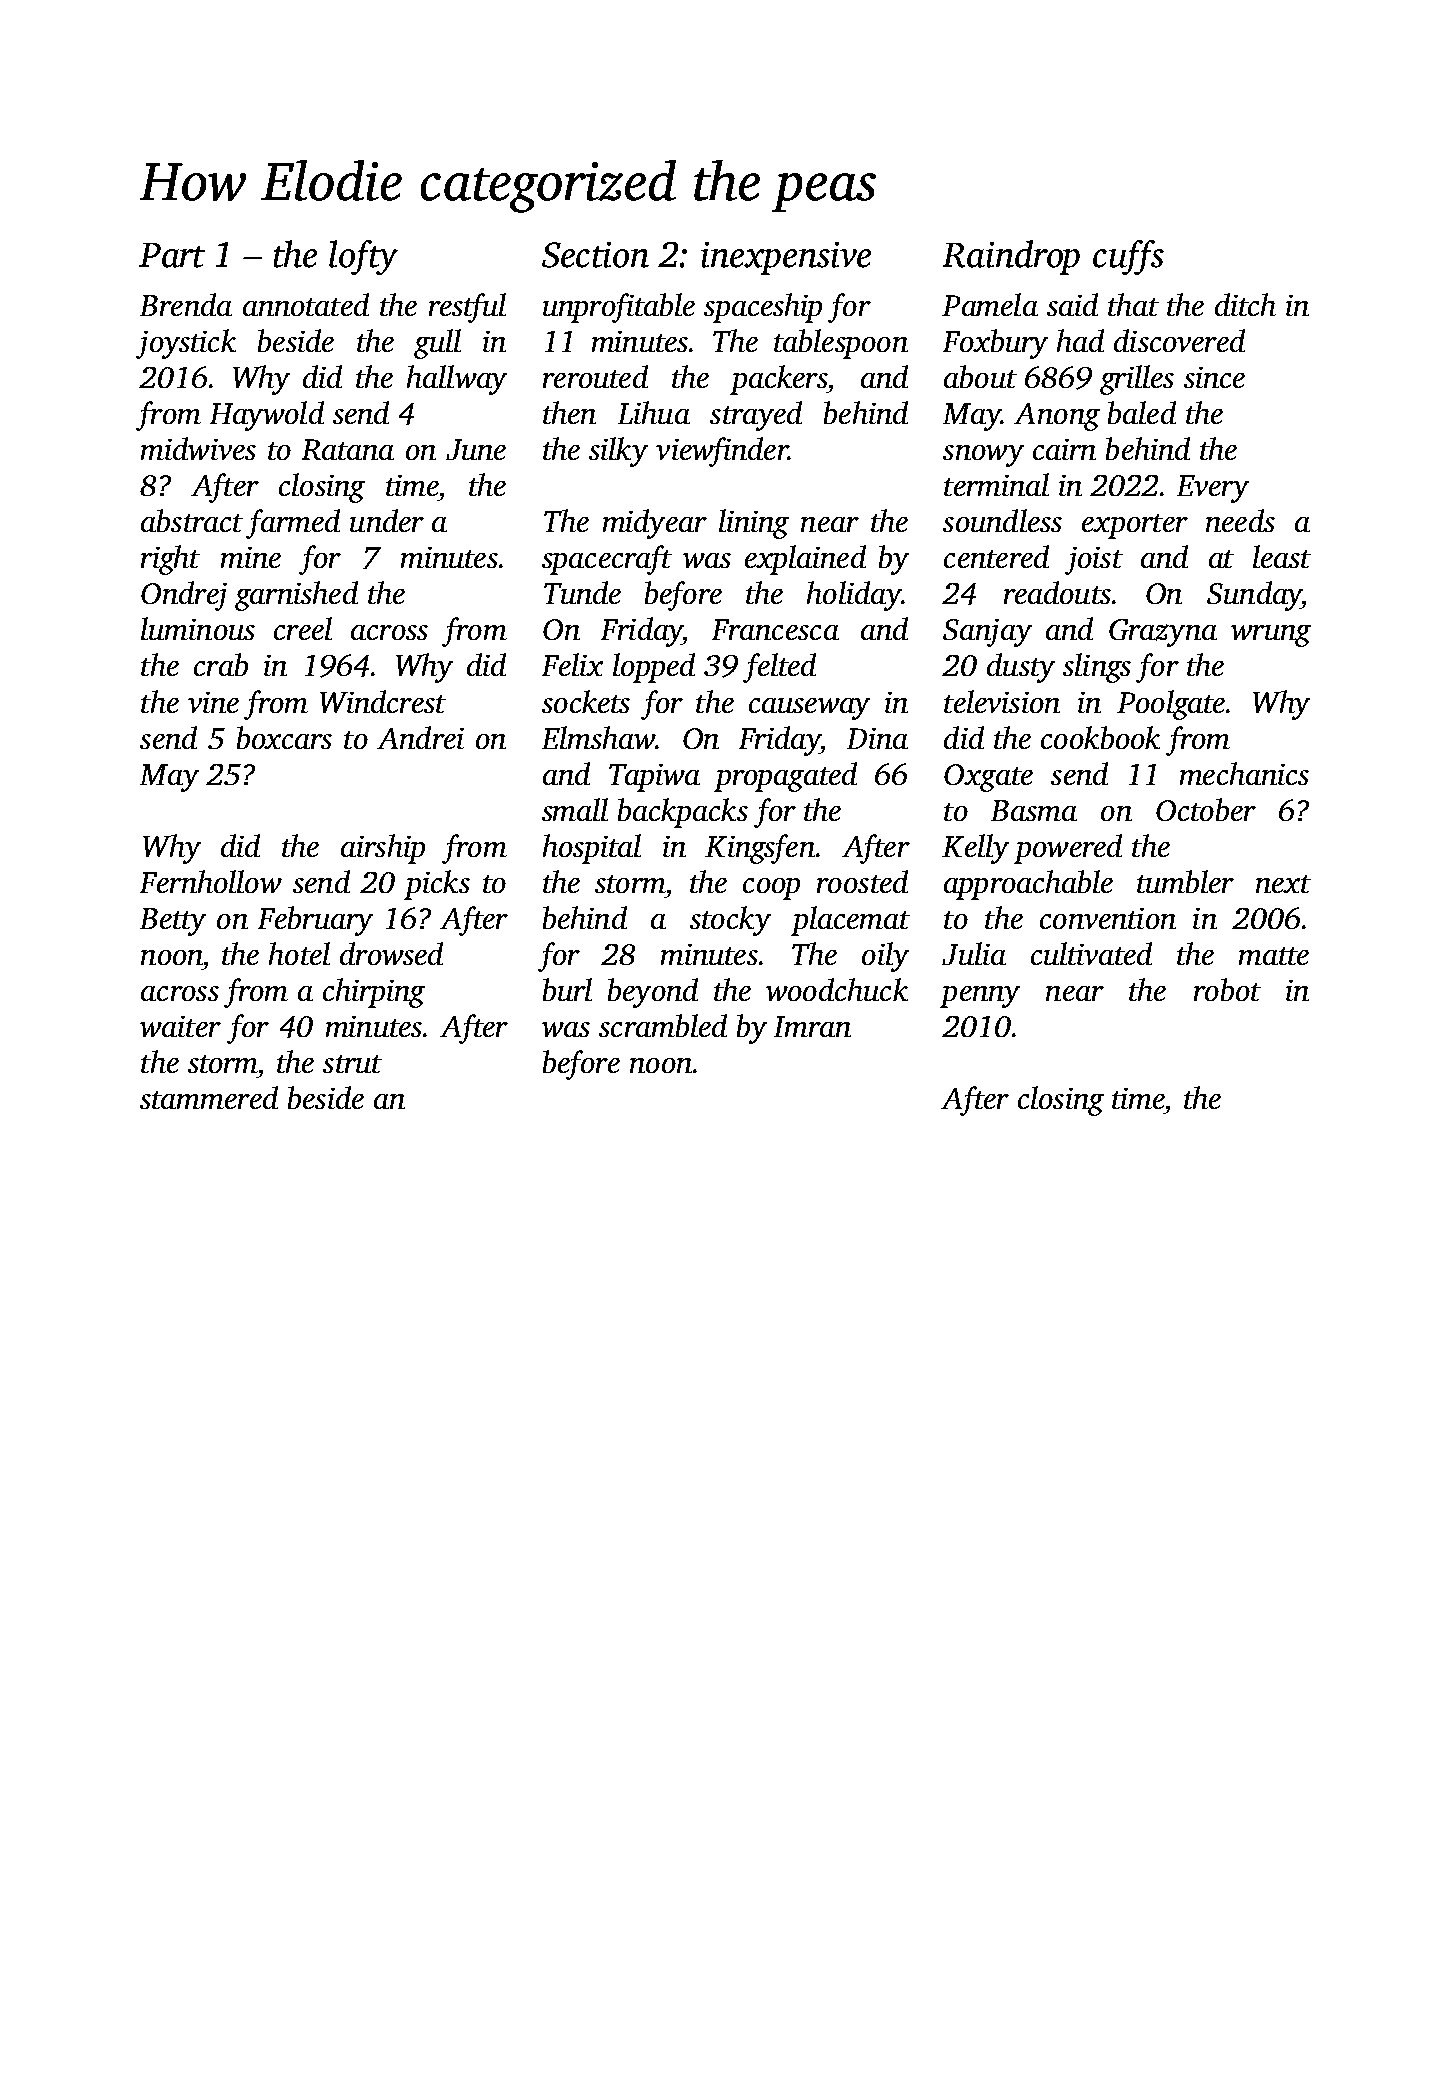 The height and width of the document is (2100, 1450). I want to click on approachable, so click(1028, 885).
